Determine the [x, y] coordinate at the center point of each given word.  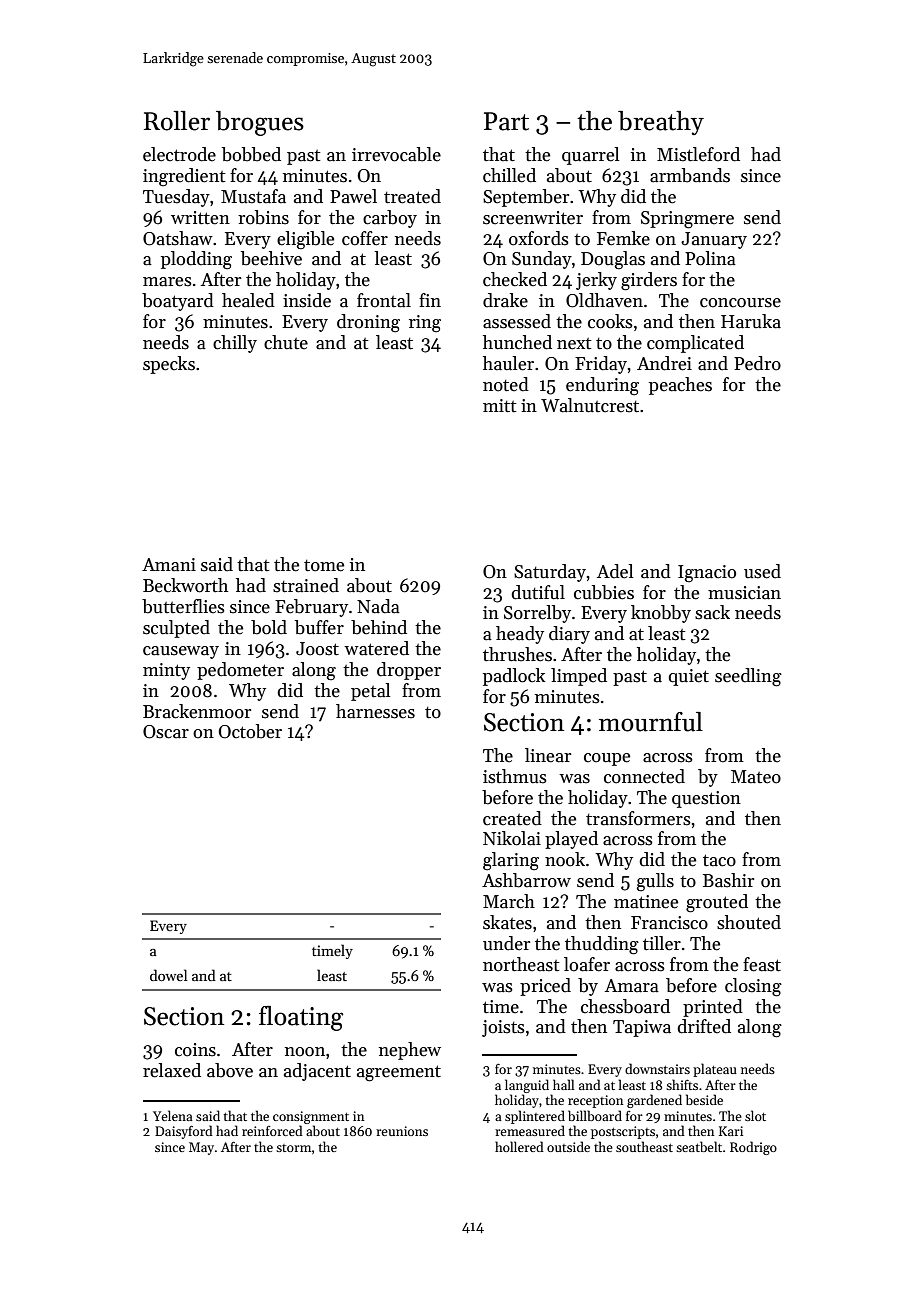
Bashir [728, 880]
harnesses [375, 711]
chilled [509, 175]
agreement [399, 1073]
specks [169, 365]
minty [166, 671]
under [506, 943]
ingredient [184, 177]
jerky [596, 281]
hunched [517, 342]
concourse [740, 303]
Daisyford [184, 1132]
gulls [655, 882]
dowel [169, 975]
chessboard [625, 1006]
